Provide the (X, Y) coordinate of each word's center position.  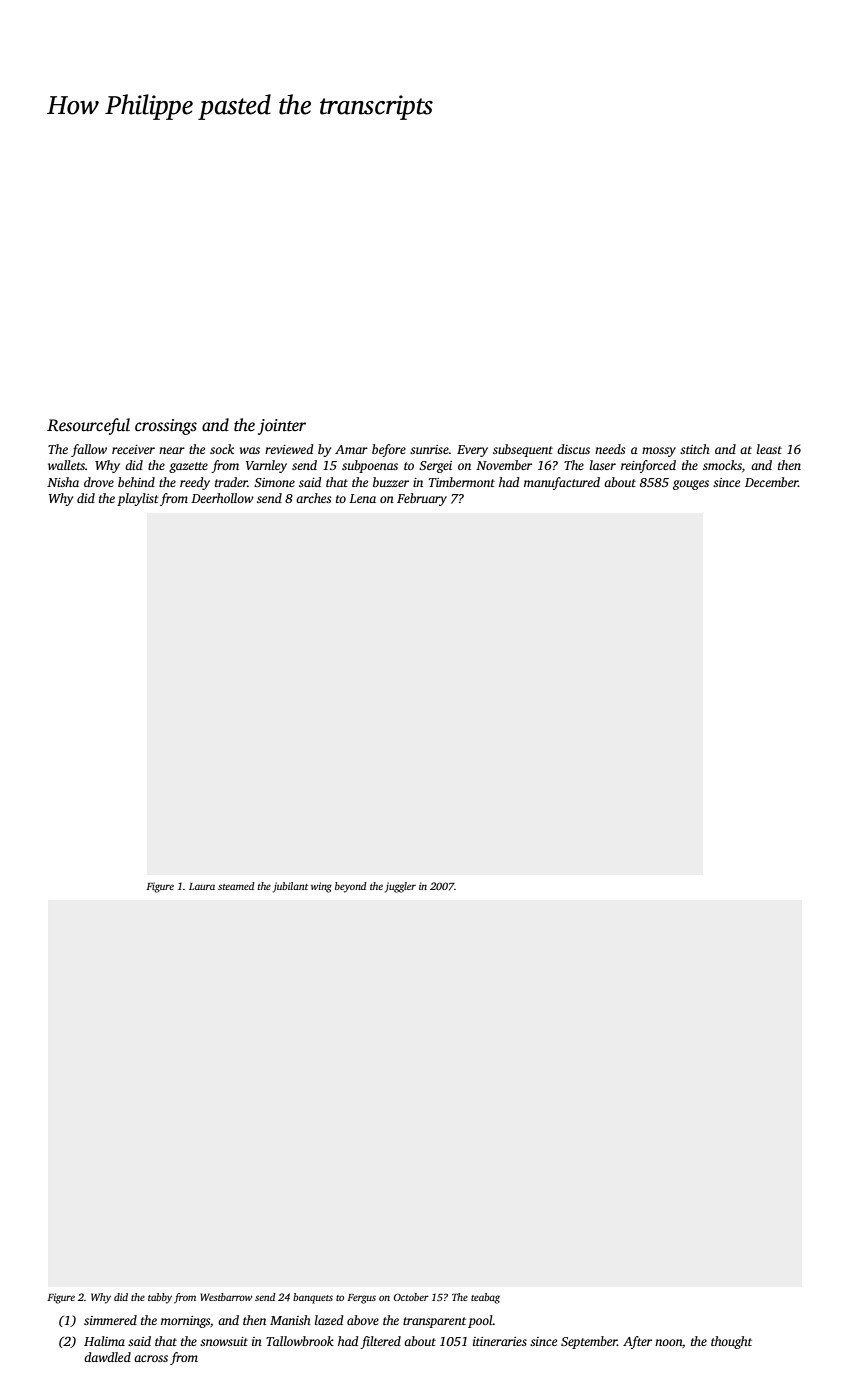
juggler (400, 887)
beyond (351, 887)
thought (731, 1342)
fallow (89, 450)
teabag (485, 1298)
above (363, 1320)
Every (472, 451)
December (771, 482)
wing (321, 887)
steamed (236, 886)
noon (668, 1342)
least (769, 449)
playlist (138, 499)
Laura (202, 886)
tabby (160, 1298)
